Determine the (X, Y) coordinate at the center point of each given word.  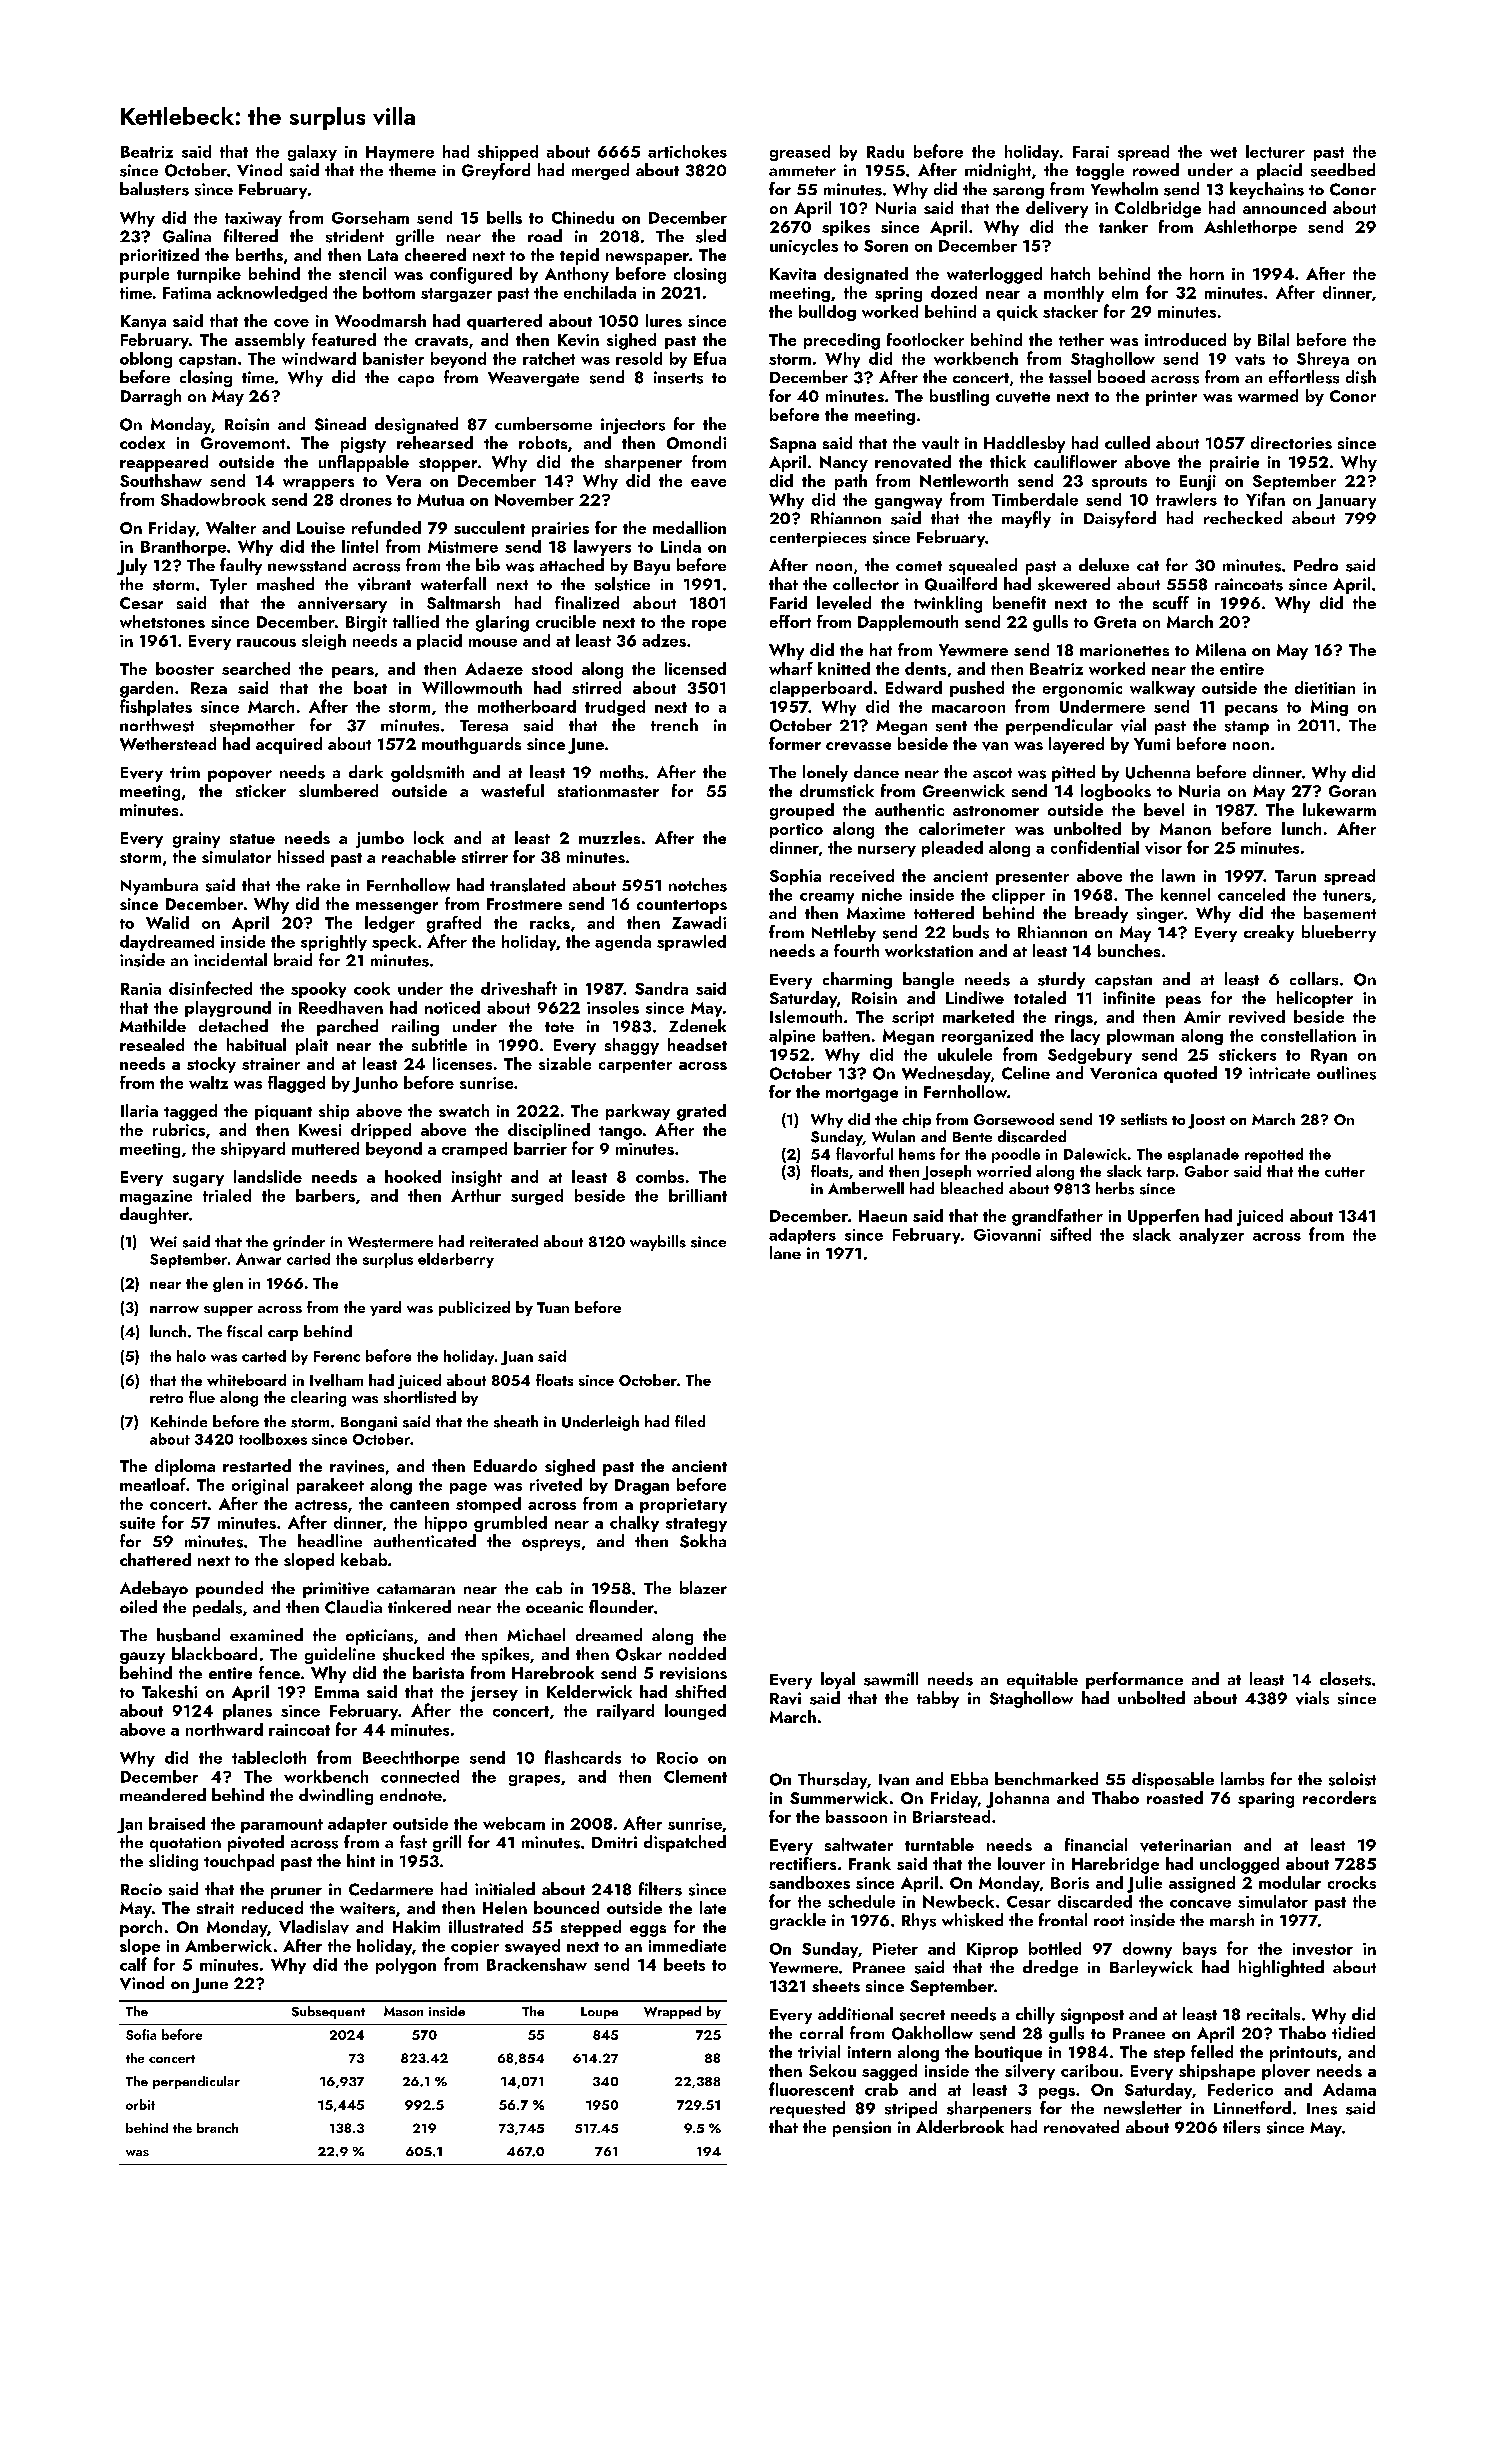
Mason (403, 2011)
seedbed (1343, 170)
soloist (1352, 1779)
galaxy (312, 153)
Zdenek (697, 1025)
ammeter (802, 171)
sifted (1070, 1234)
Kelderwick (589, 1691)
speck (394, 943)
